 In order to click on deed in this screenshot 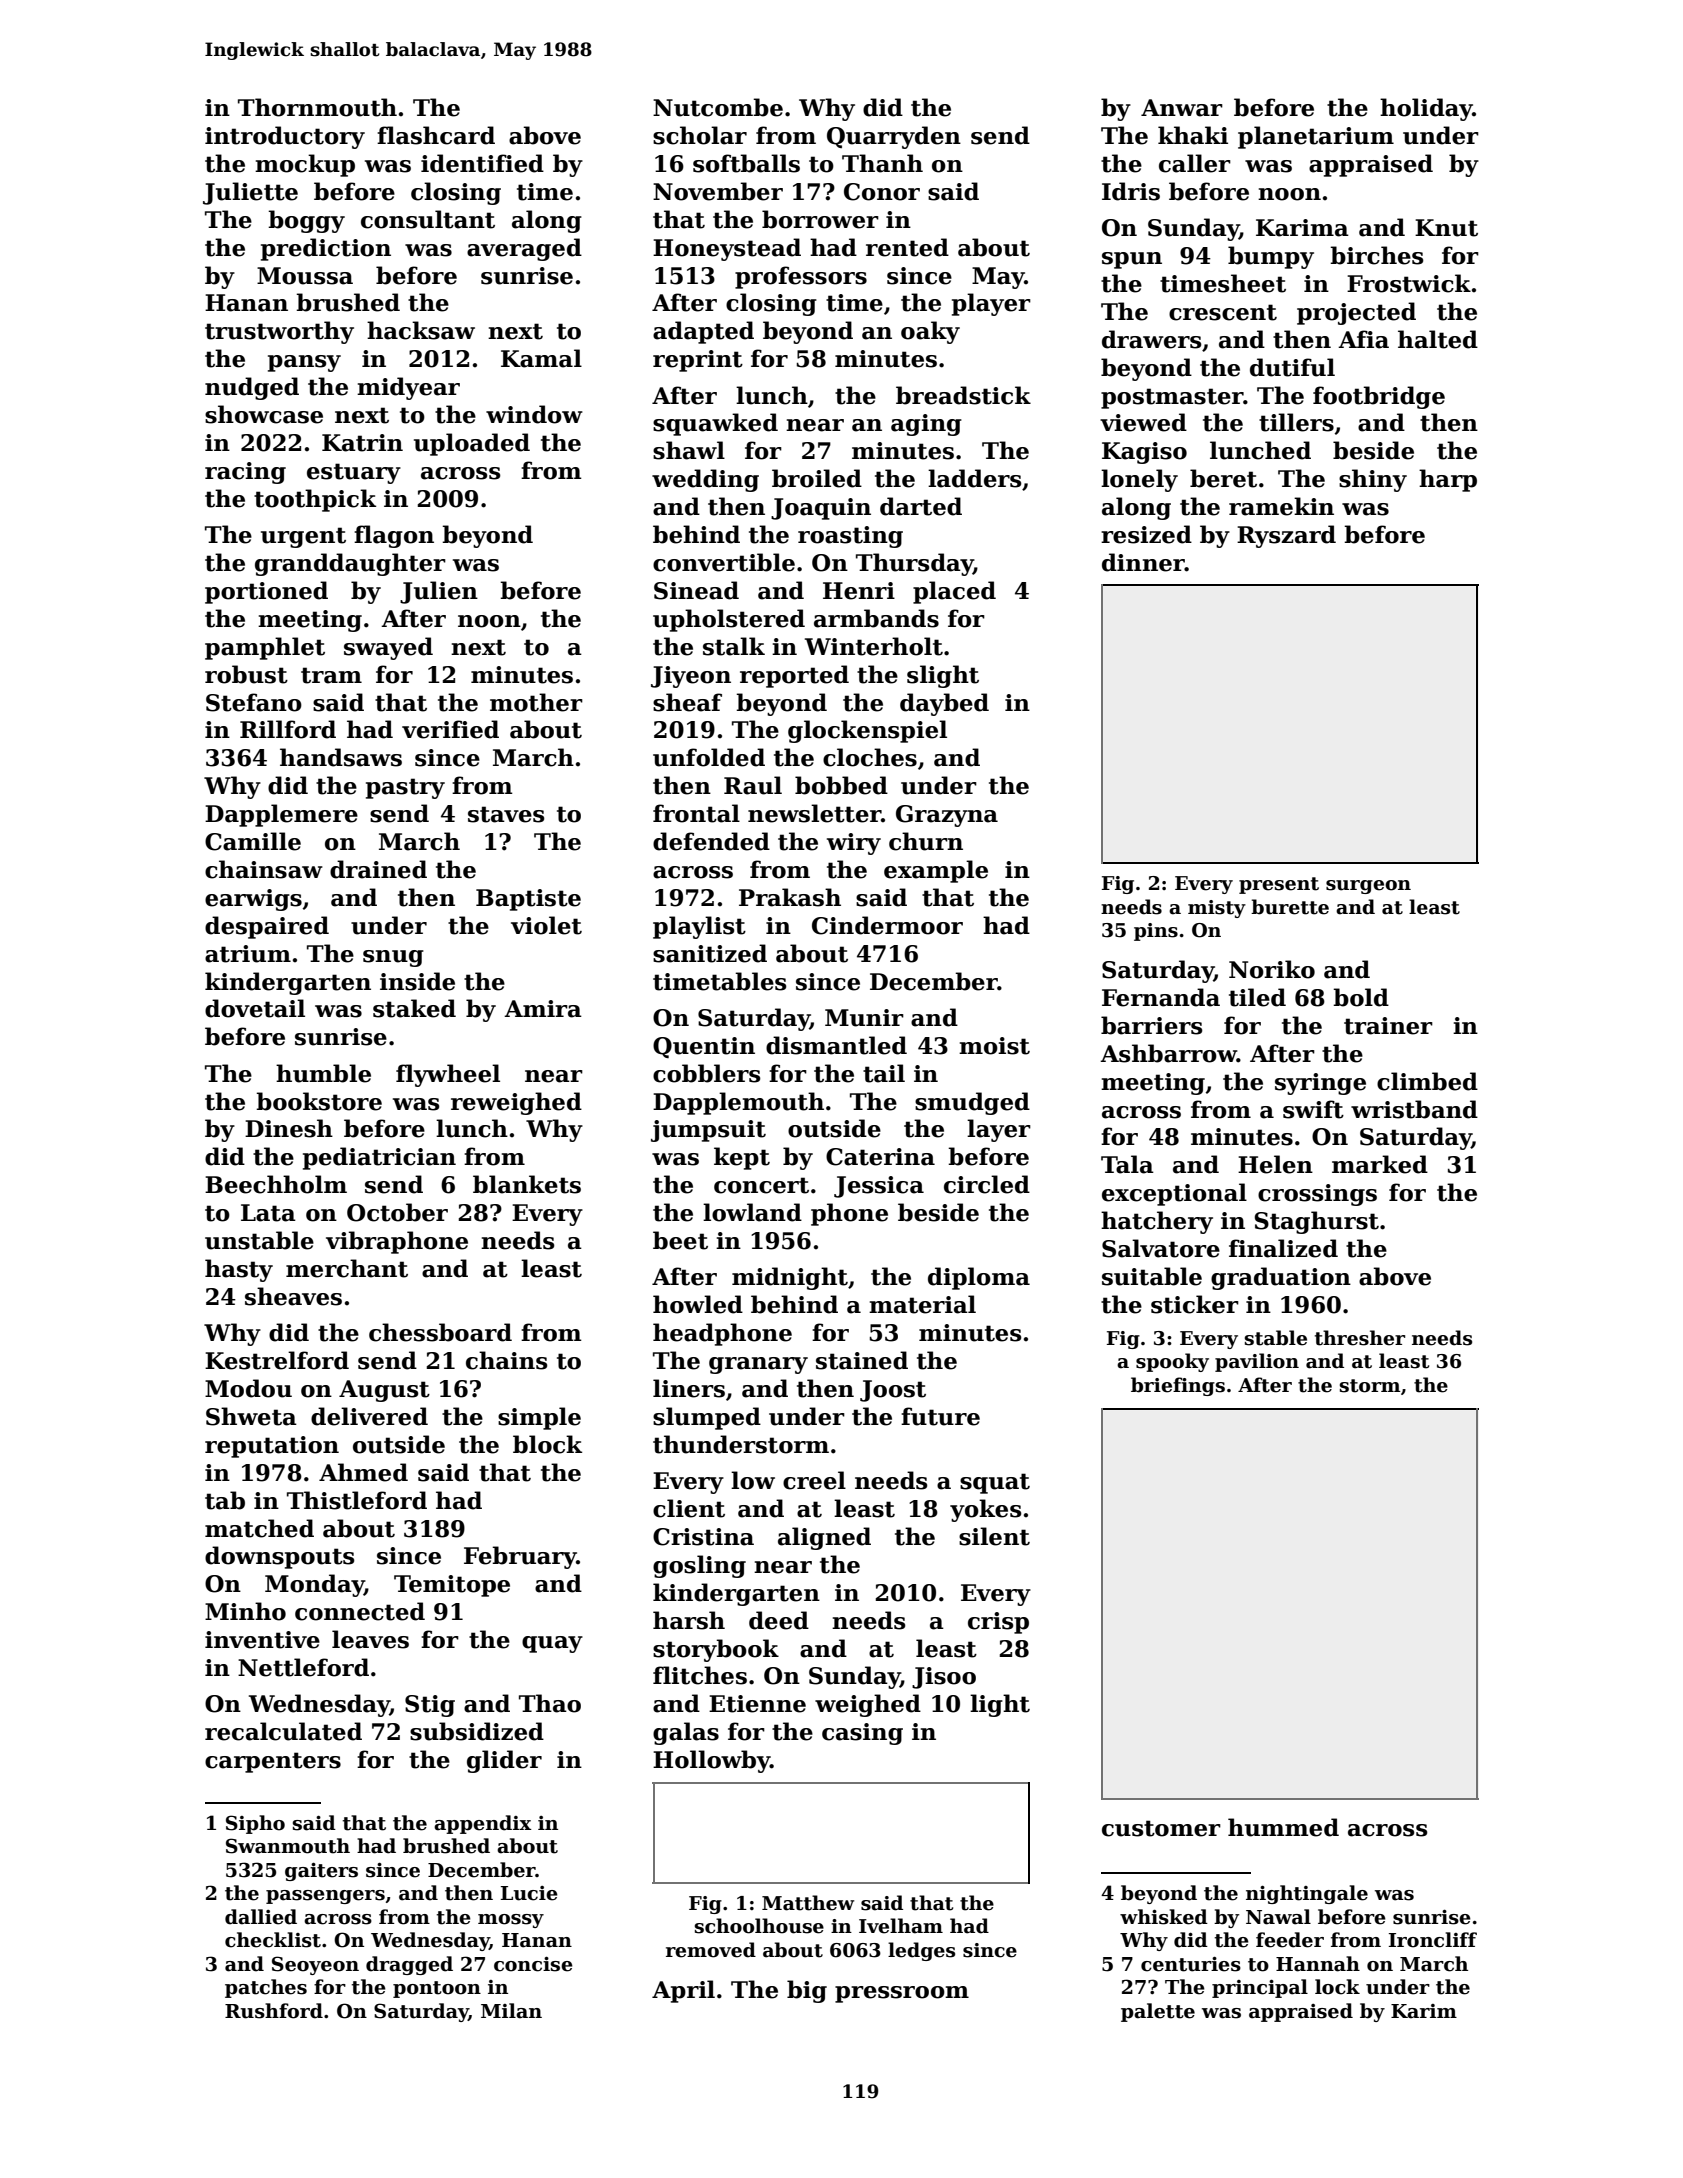, I will do `click(779, 1620)`.
